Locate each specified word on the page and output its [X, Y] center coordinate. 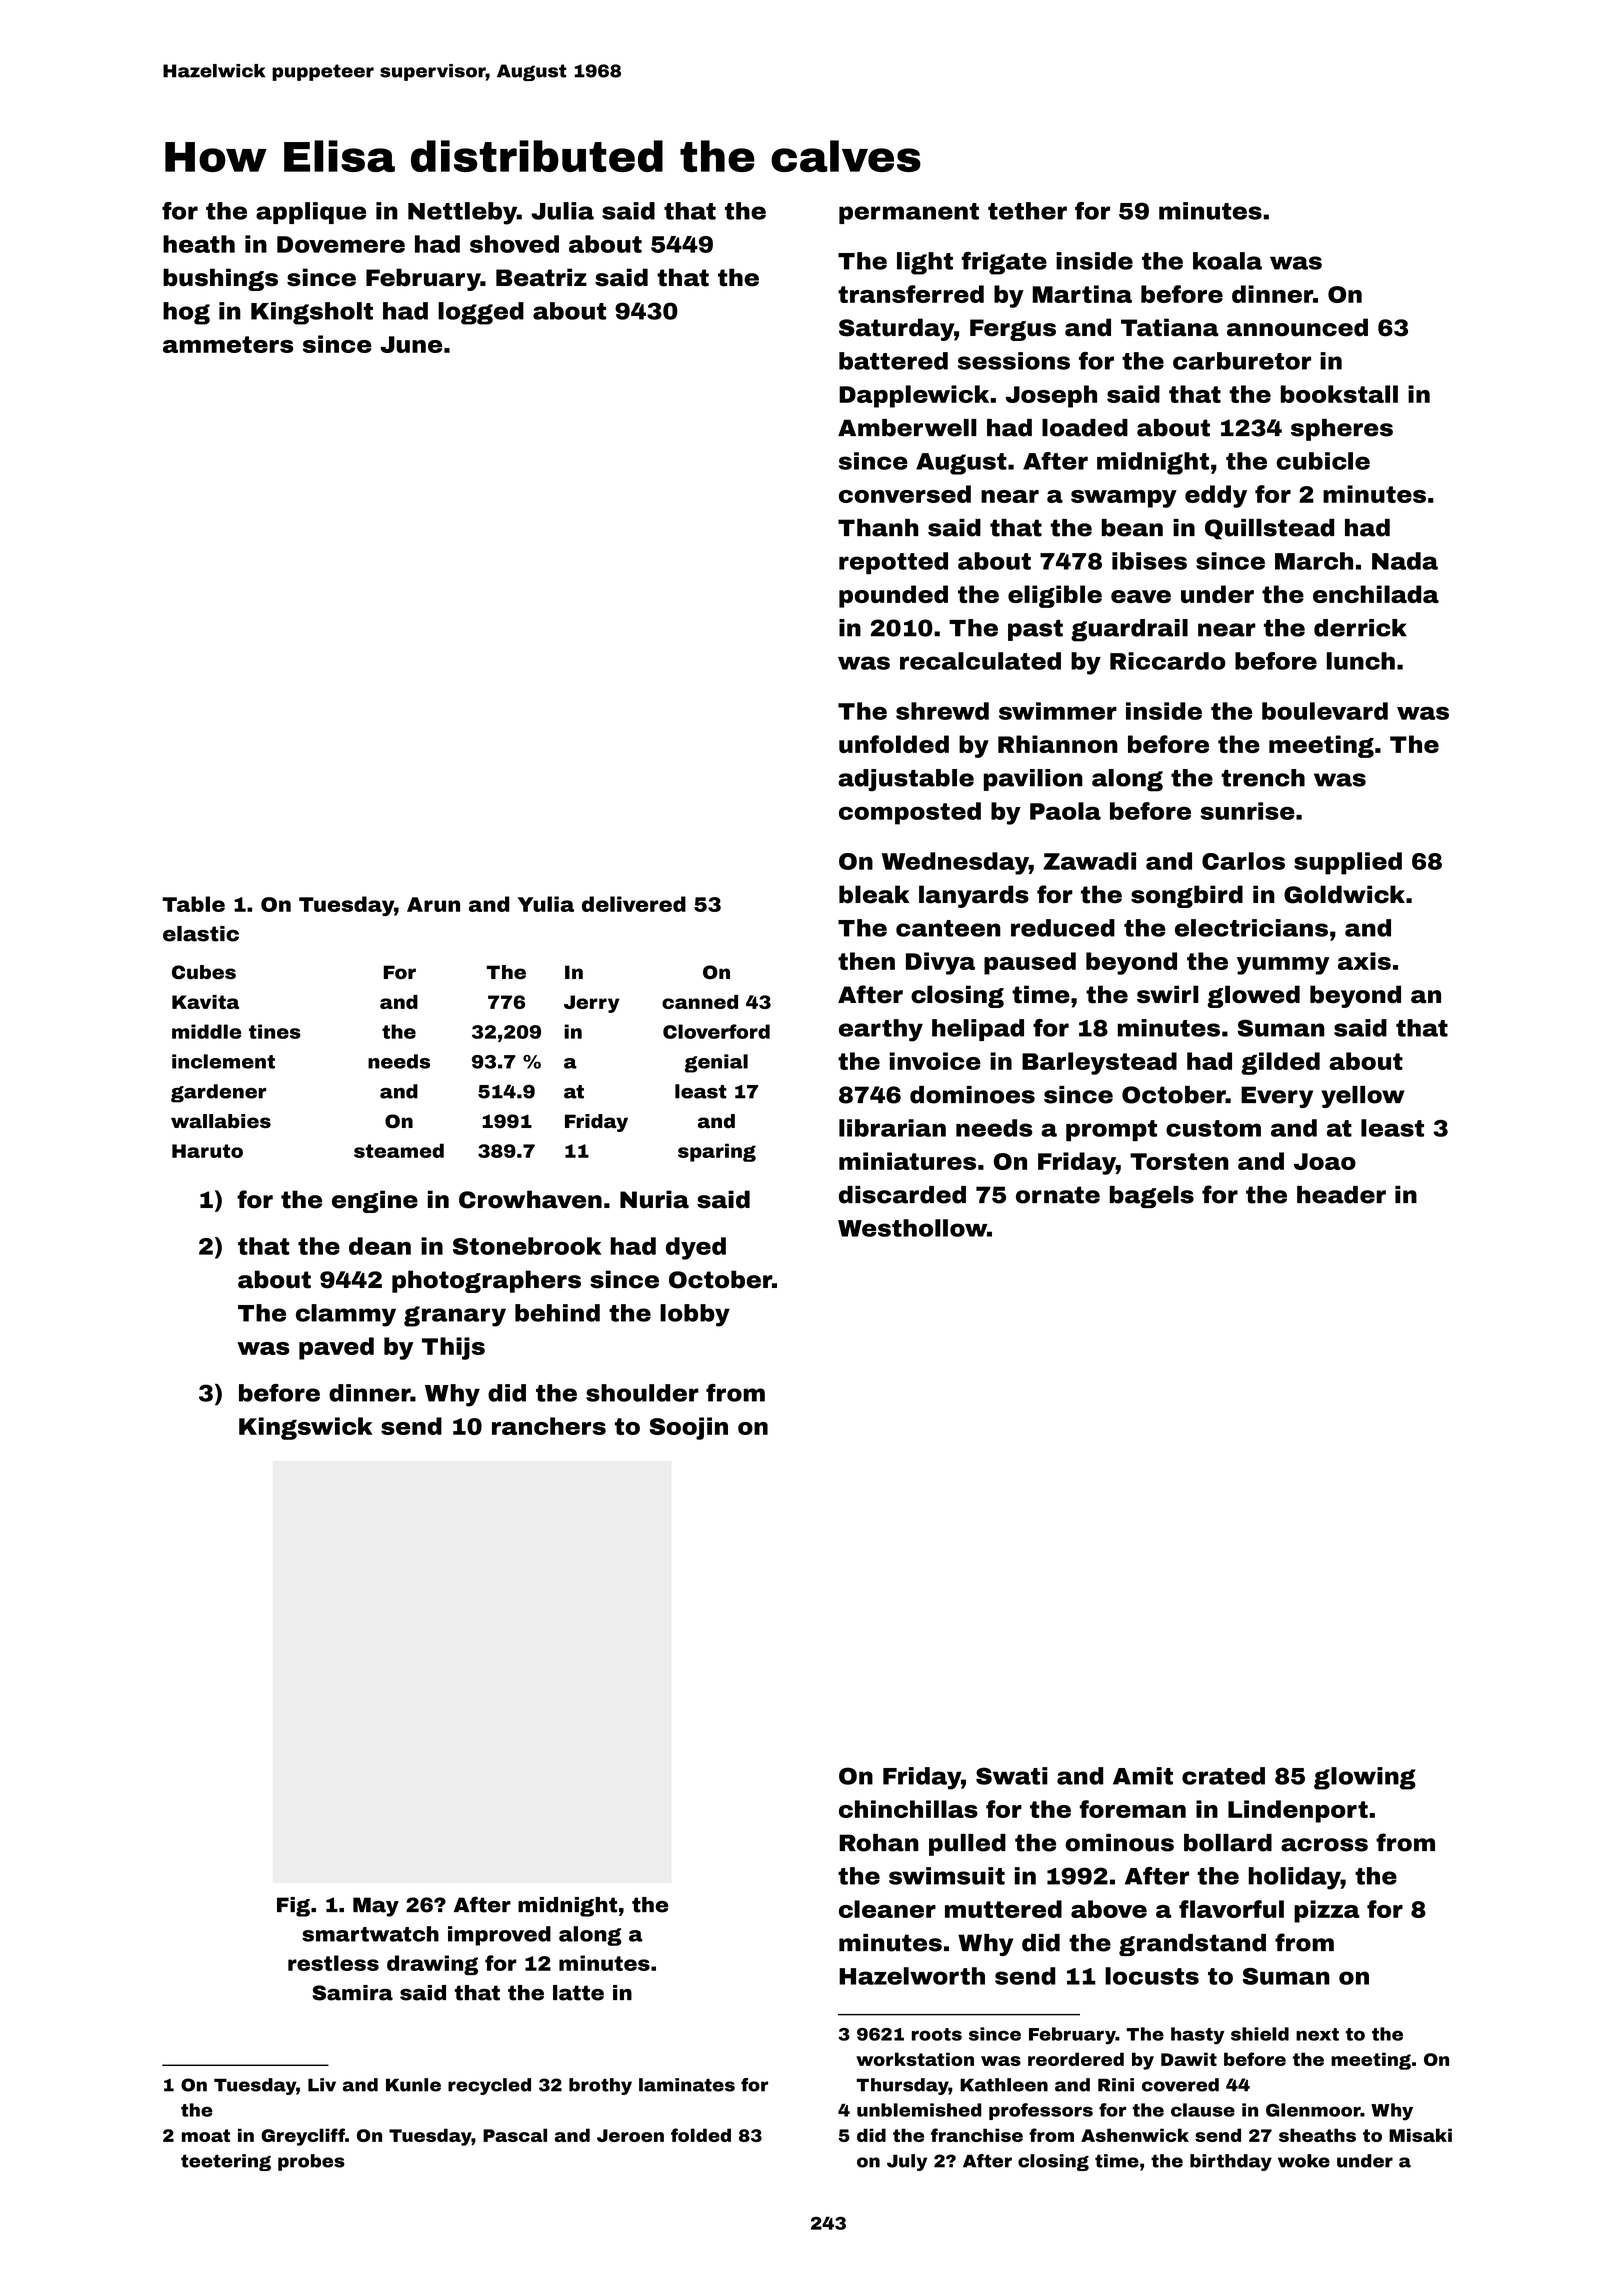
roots [937, 2034]
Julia [562, 211]
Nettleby [462, 213]
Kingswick [305, 1428]
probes [311, 2162]
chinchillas [908, 1809]
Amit [1143, 1776]
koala [1227, 261]
